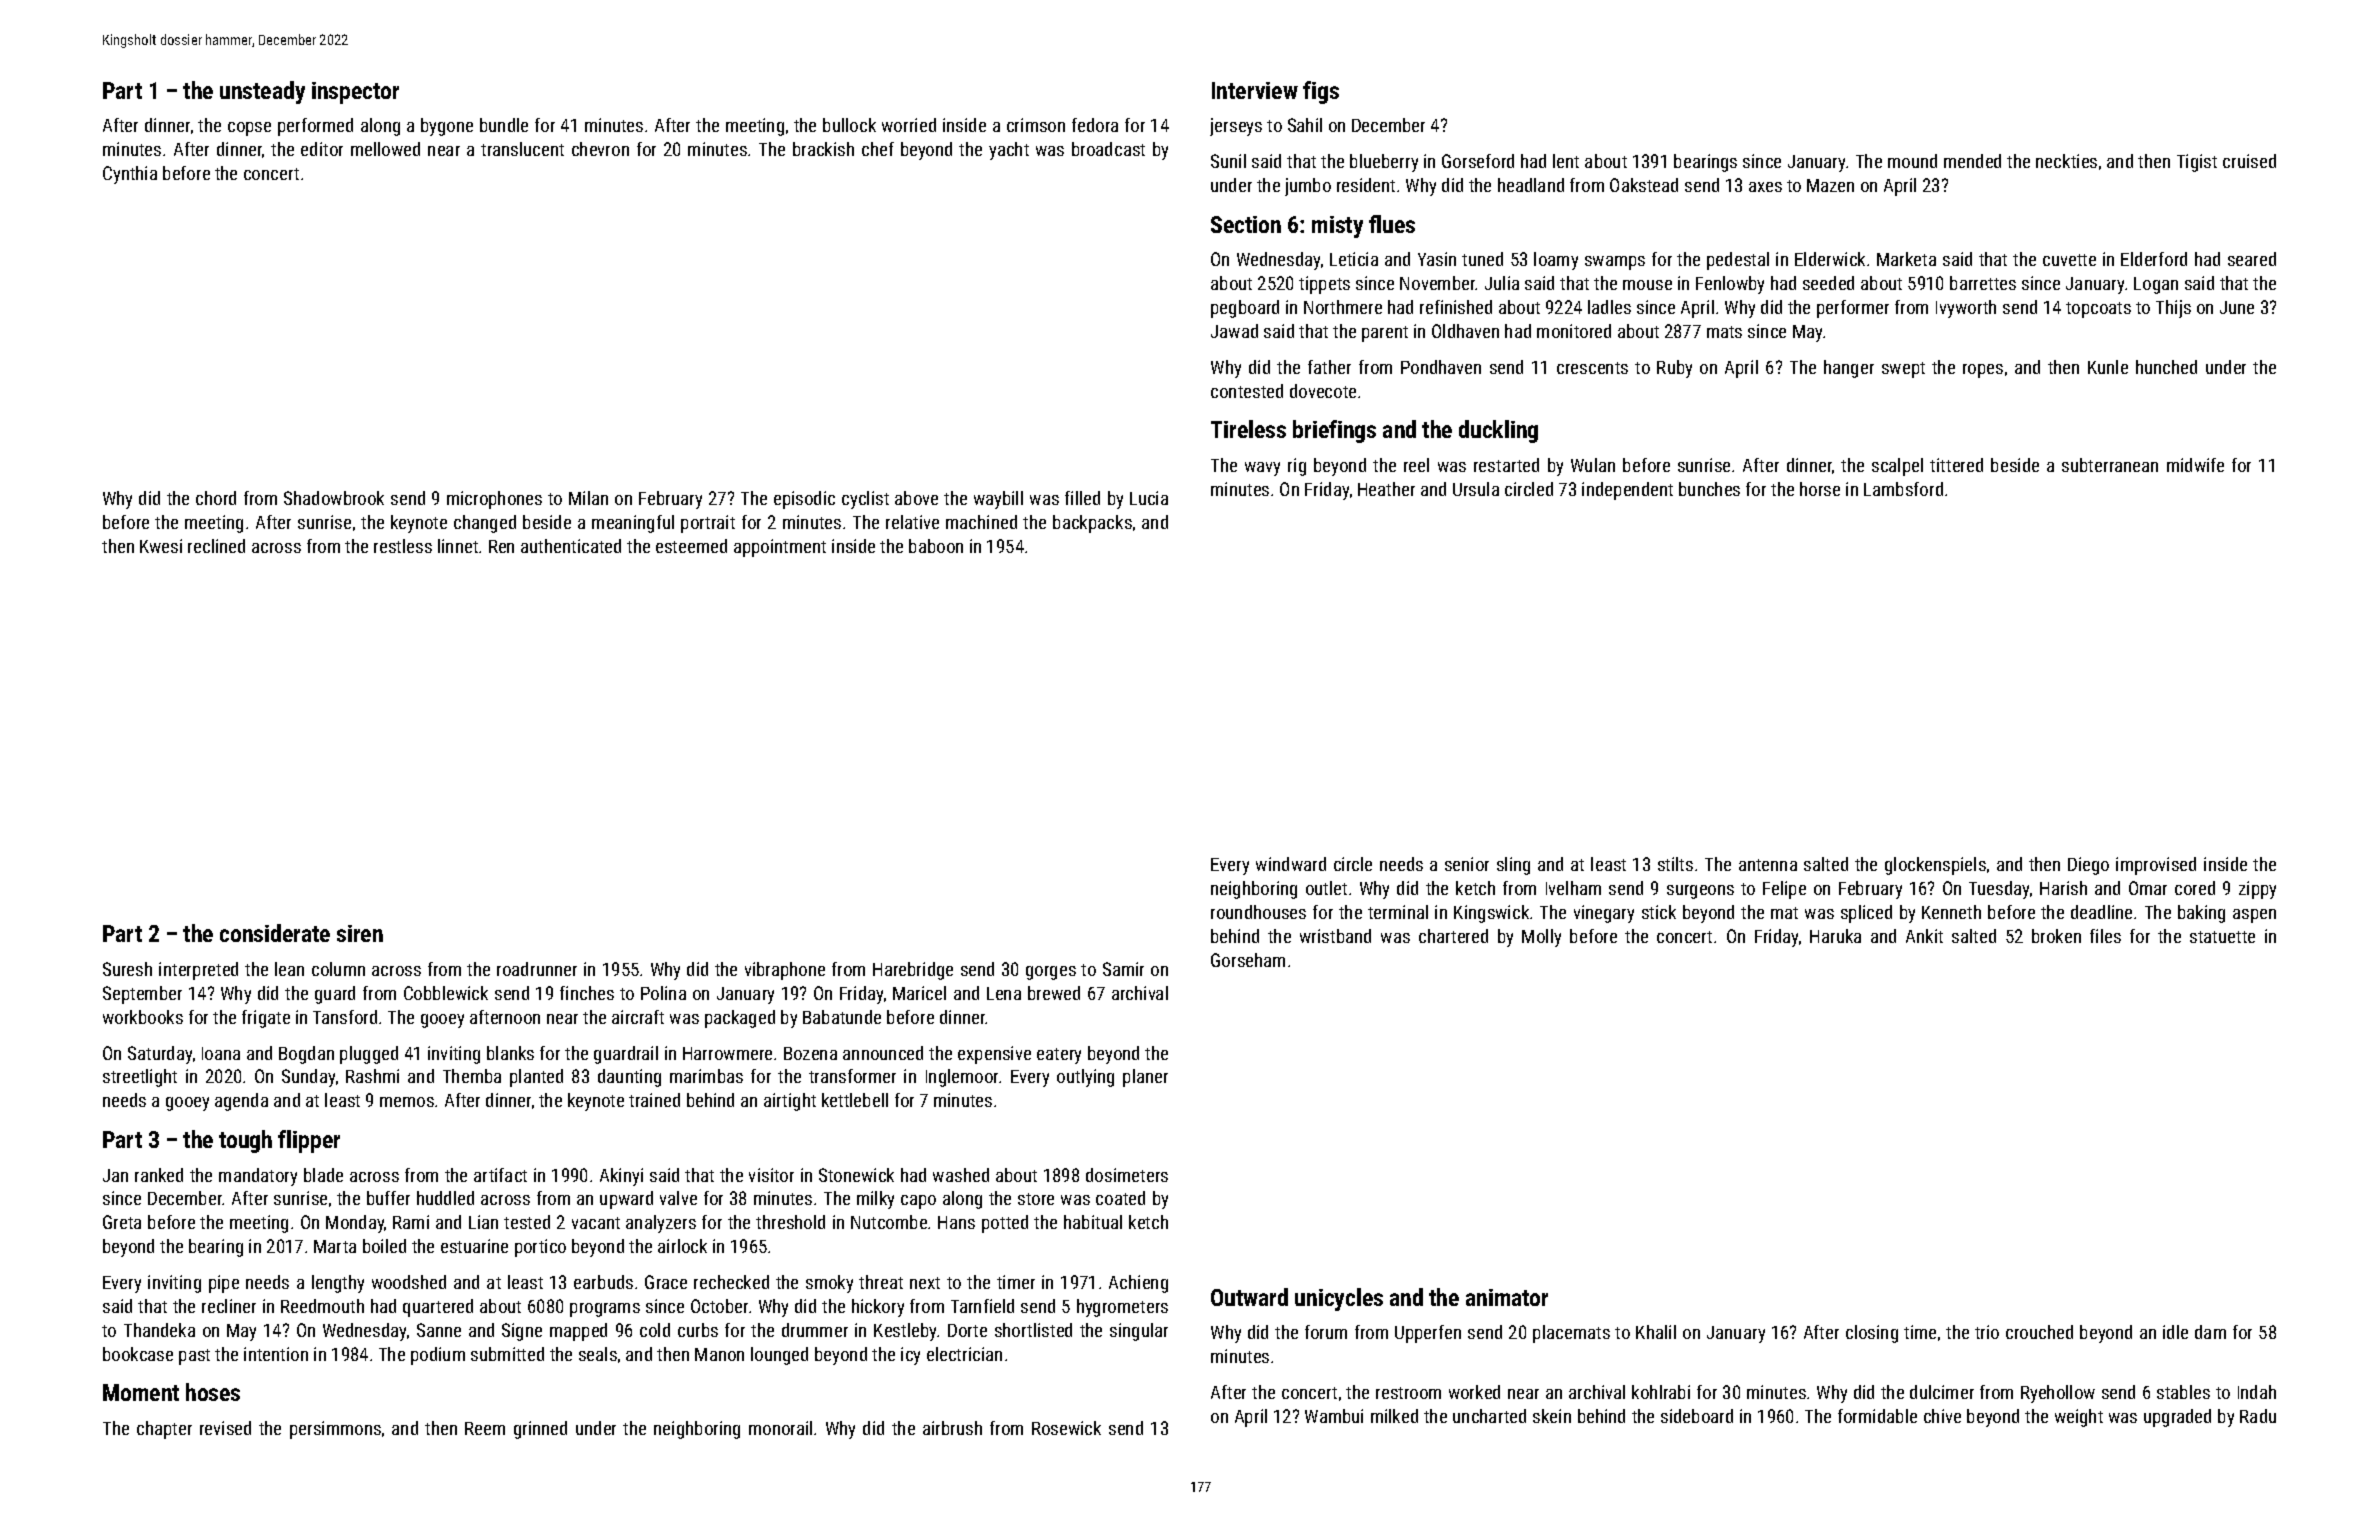 The height and width of the screenshot is (1540, 2380). Describe the element at coordinates (540, 1430) in the screenshot. I see `grinned` at that location.
